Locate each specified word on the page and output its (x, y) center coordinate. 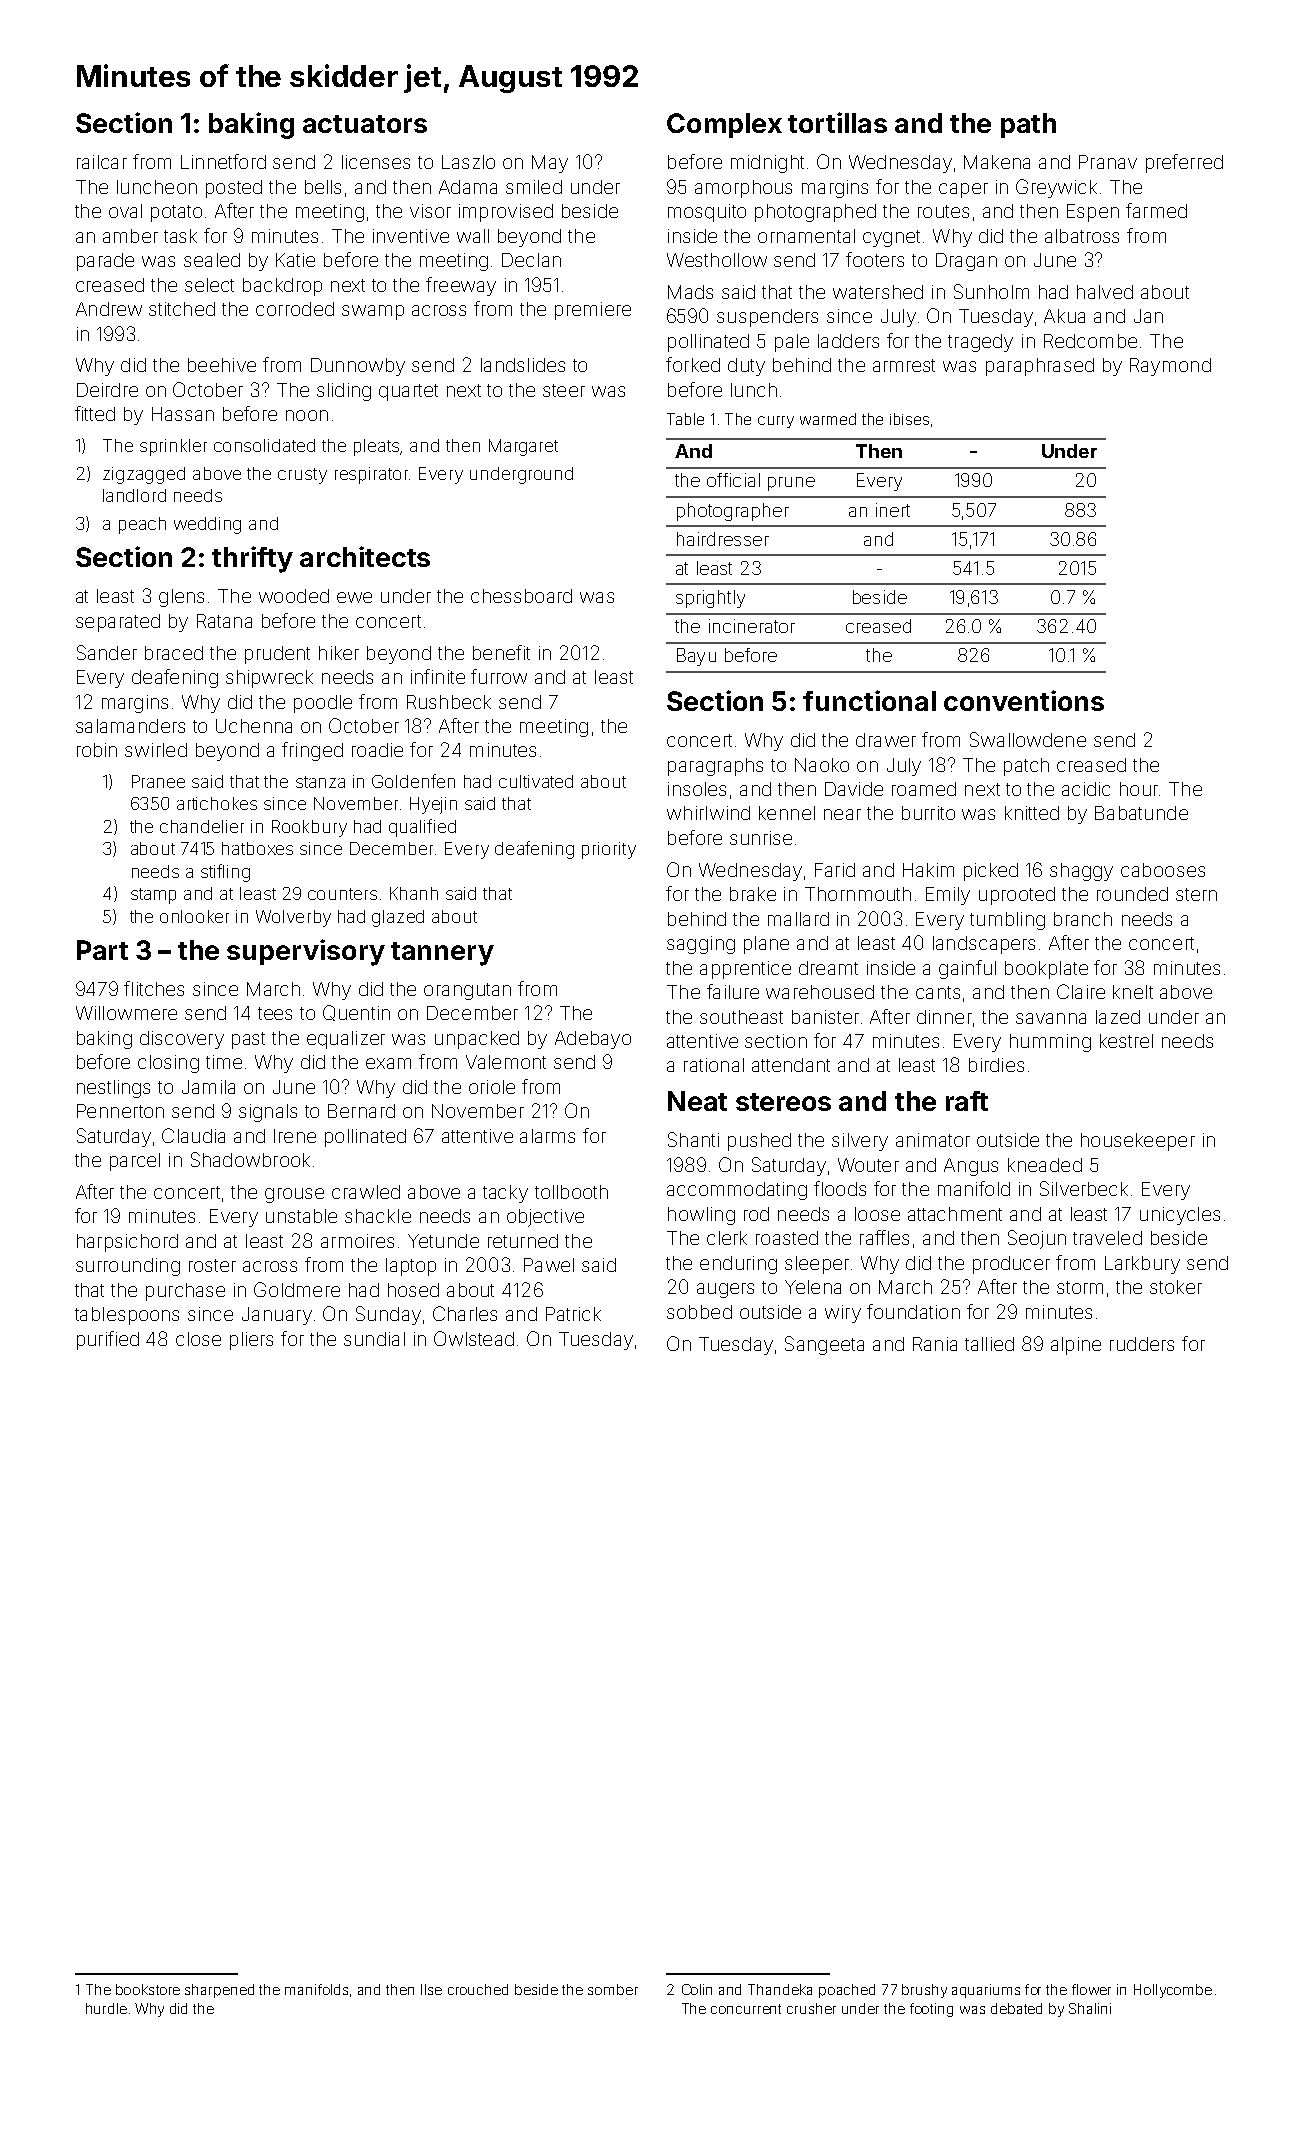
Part (102, 950)
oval (125, 211)
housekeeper (1138, 1142)
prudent (277, 655)
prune (791, 484)
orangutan (467, 991)
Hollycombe (1173, 1991)
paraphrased (1040, 367)
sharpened (219, 1991)
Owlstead (474, 1338)
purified (108, 1340)
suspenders (767, 318)
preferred (1184, 163)
